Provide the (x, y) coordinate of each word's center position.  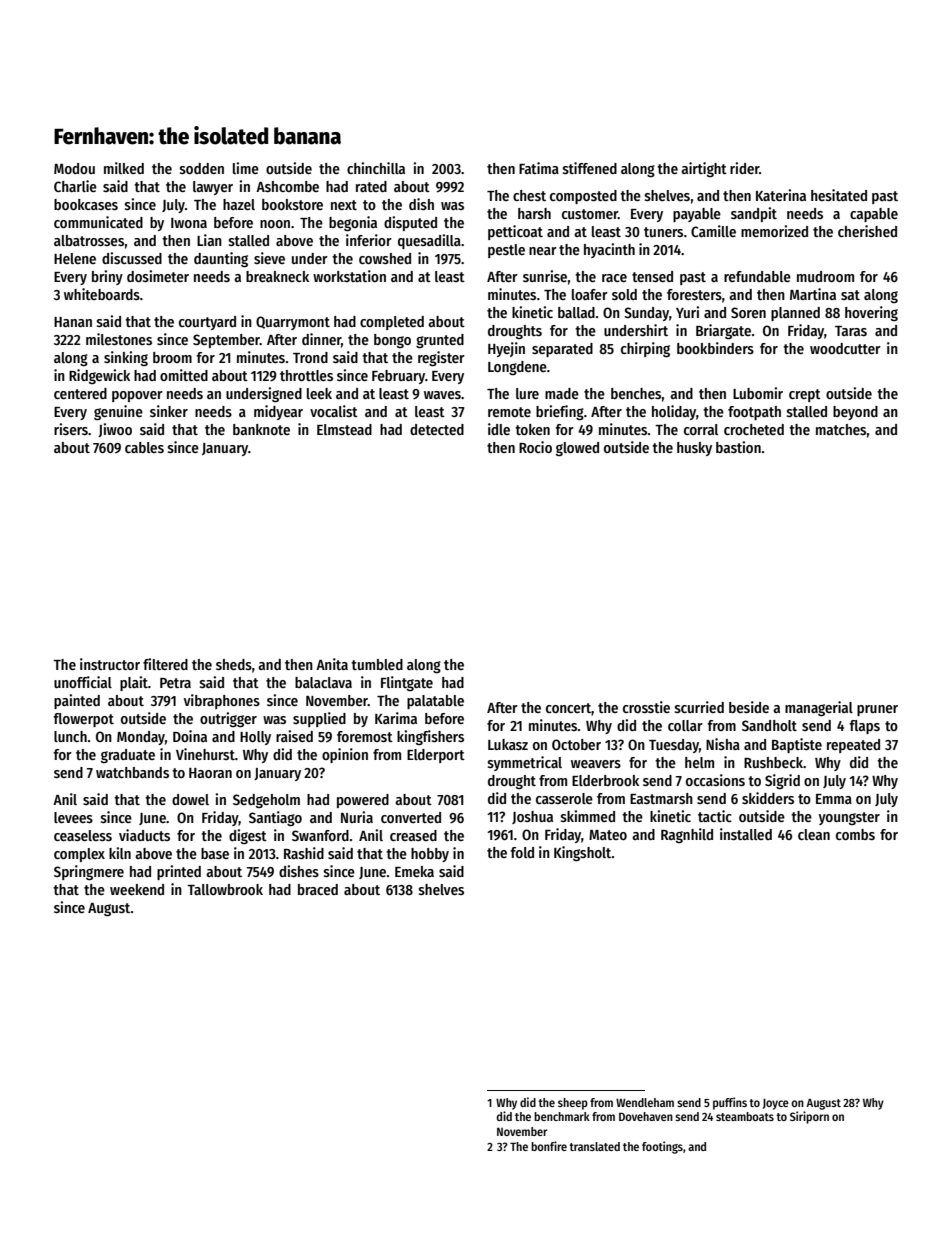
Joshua (532, 817)
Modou (74, 168)
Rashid (304, 853)
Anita (332, 664)
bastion (738, 447)
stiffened (590, 168)
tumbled (377, 664)
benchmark (562, 1116)
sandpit (754, 214)
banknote (261, 429)
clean (814, 834)
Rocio (535, 447)
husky (694, 449)
